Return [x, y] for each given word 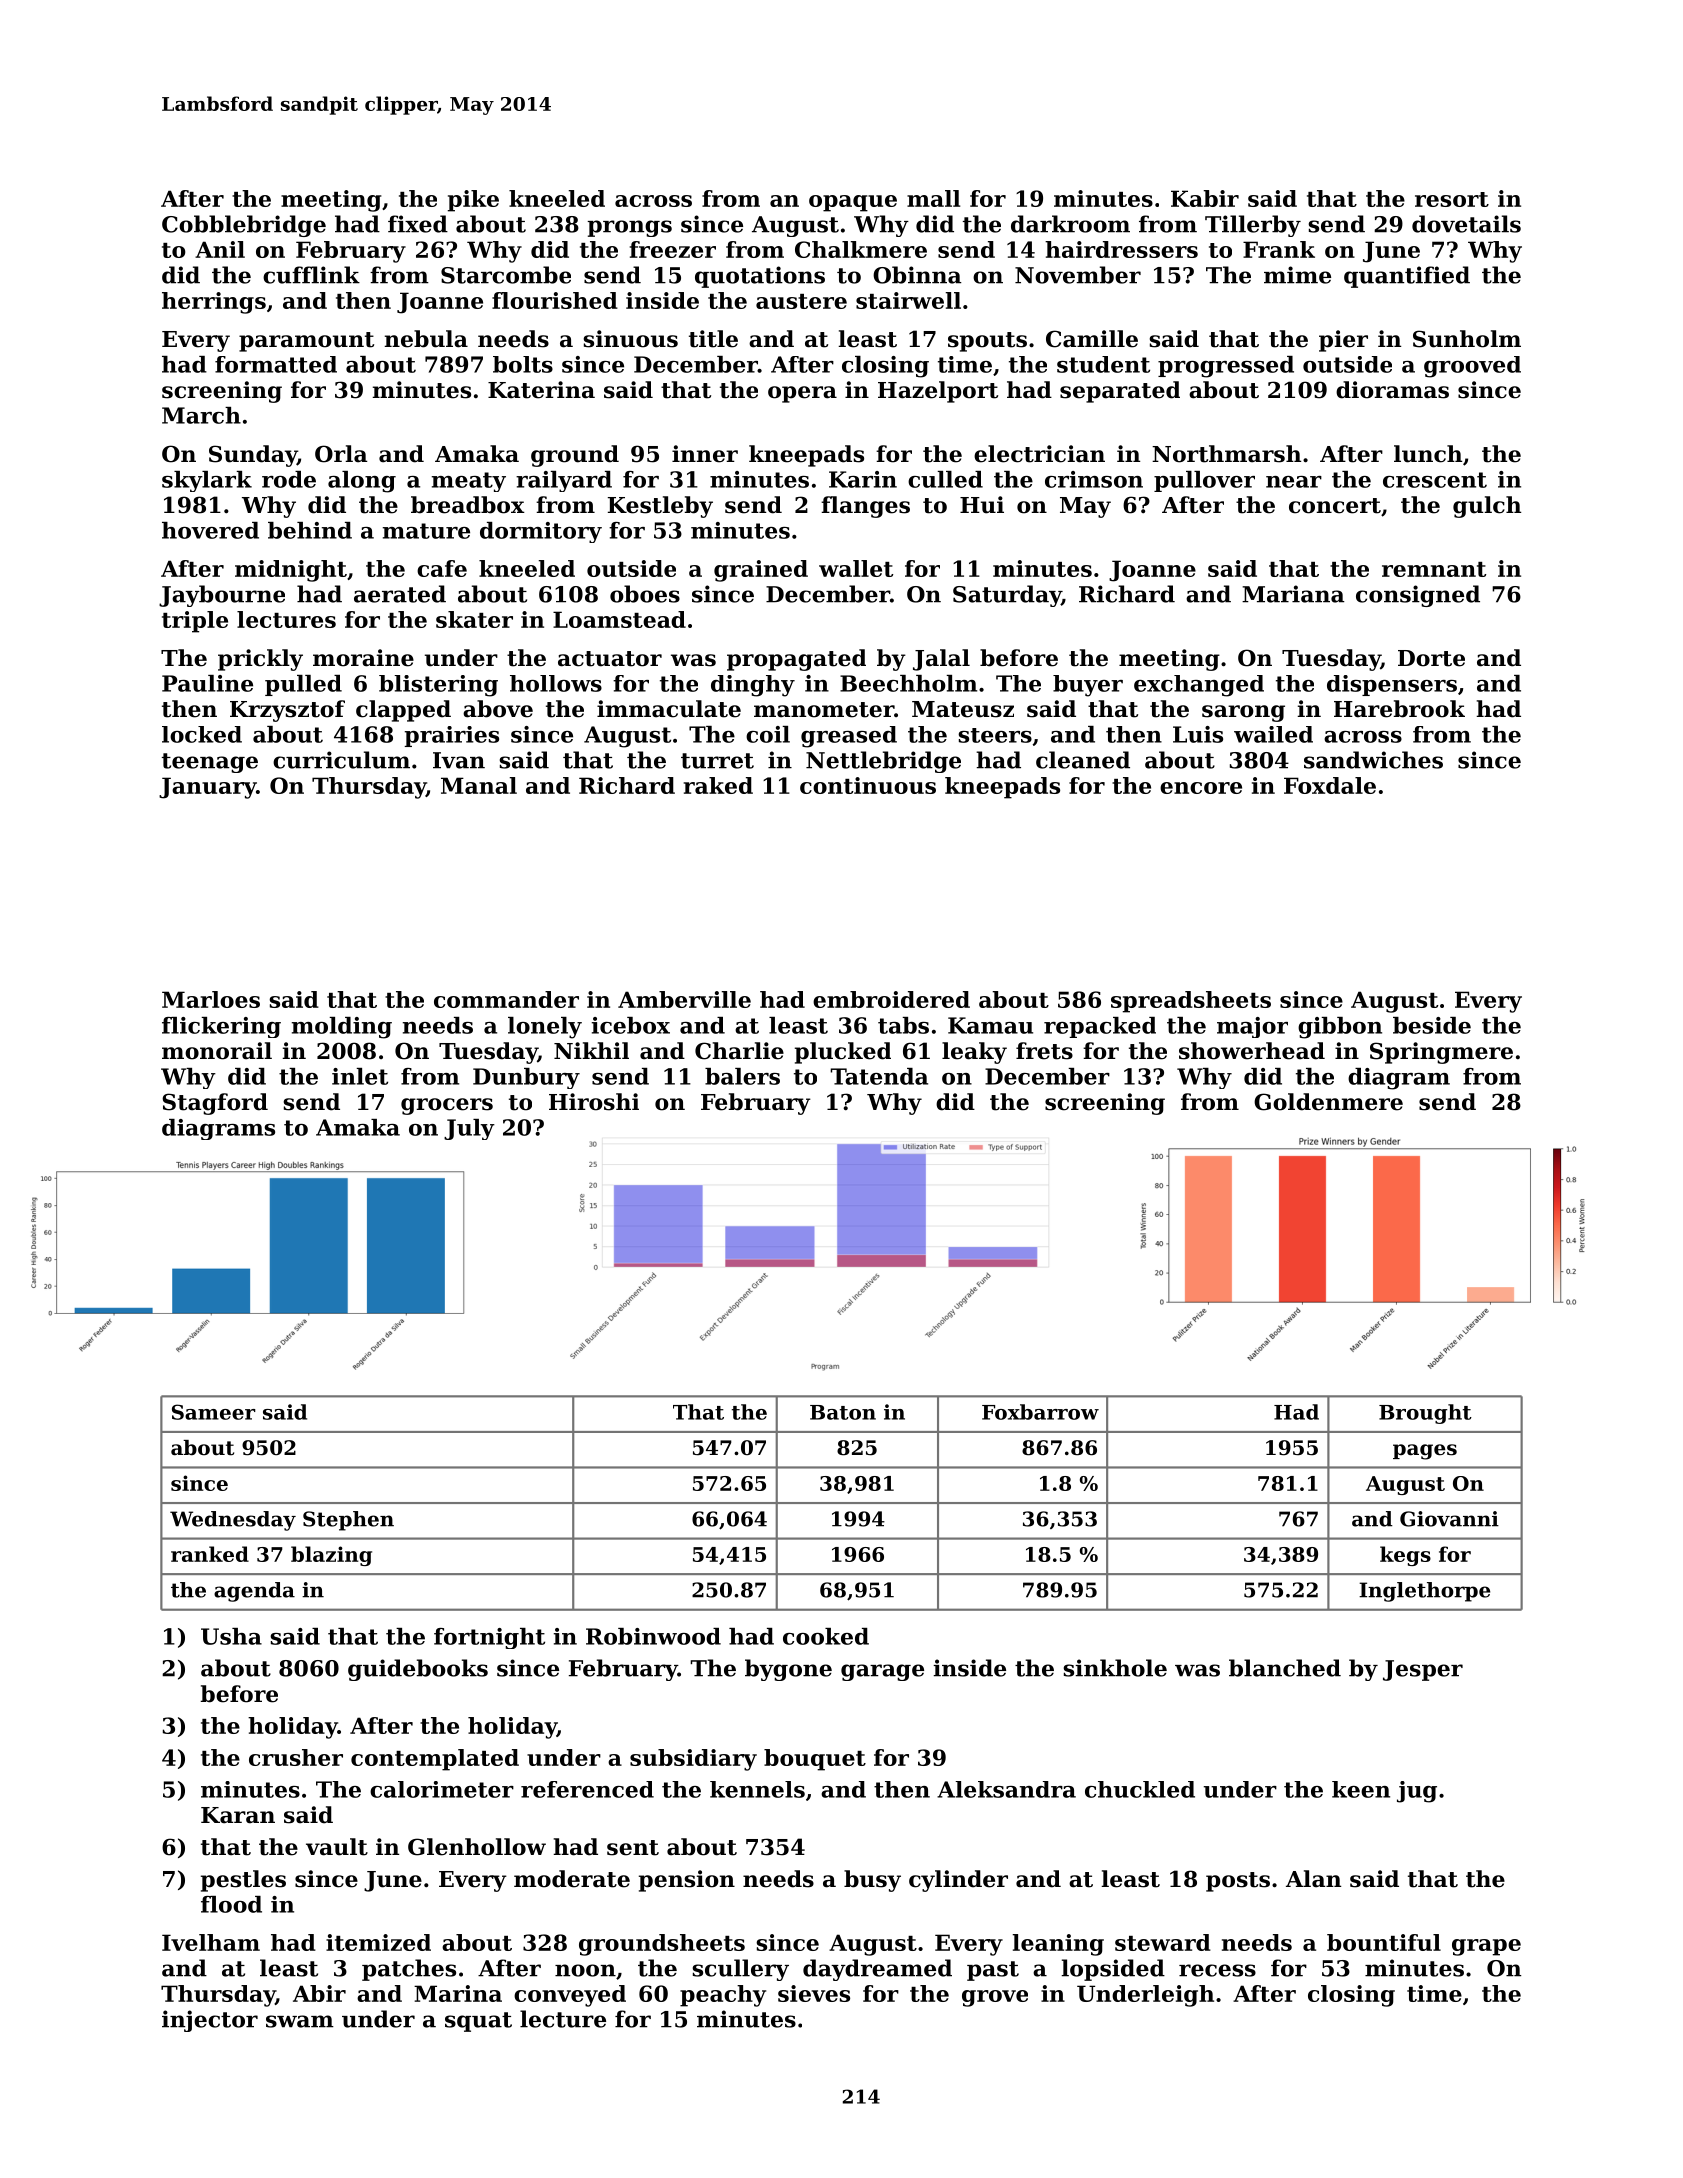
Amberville [684, 999]
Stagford [215, 1104]
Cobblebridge [244, 226]
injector [210, 2021]
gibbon [1340, 1028]
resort [1452, 199]
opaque [853, 203]
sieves [814, 1993]
